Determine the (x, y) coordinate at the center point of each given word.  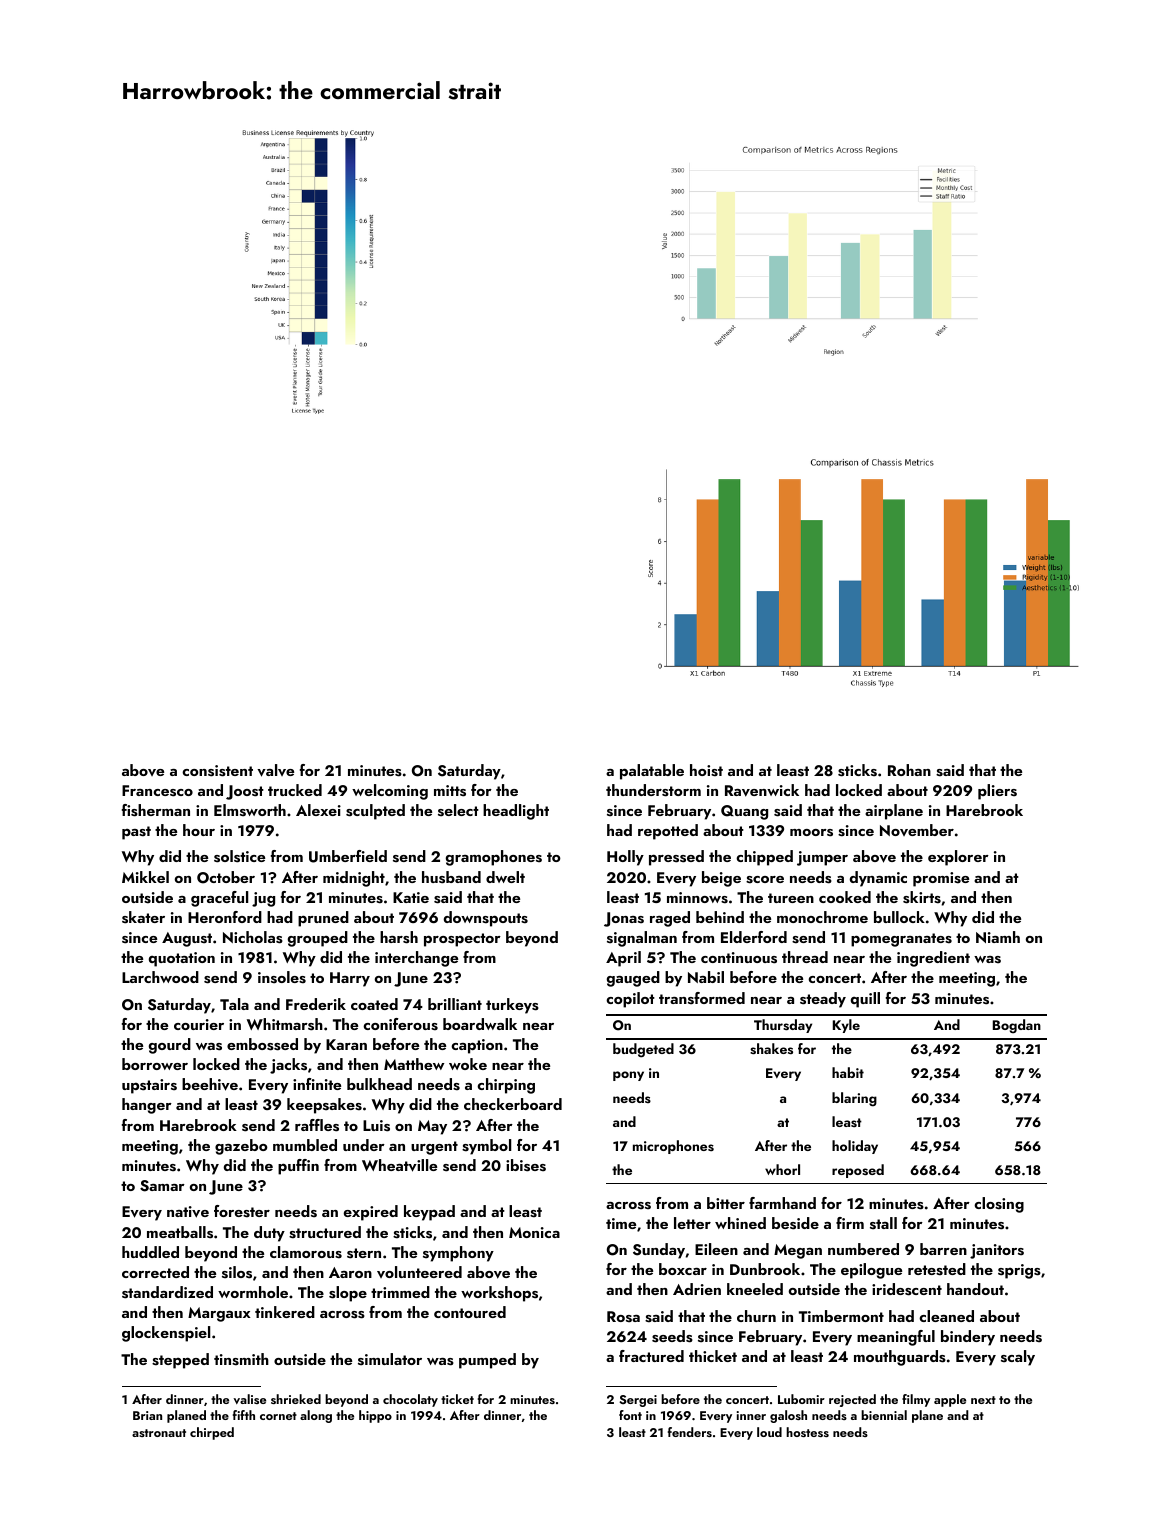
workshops (499, 1294)
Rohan (909, 770)
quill (865, 1000)
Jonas (624, 919)
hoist (706, 770)
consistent (217, 771)
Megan (798, 1251)
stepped (180, 1361)
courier (199, 1024)
